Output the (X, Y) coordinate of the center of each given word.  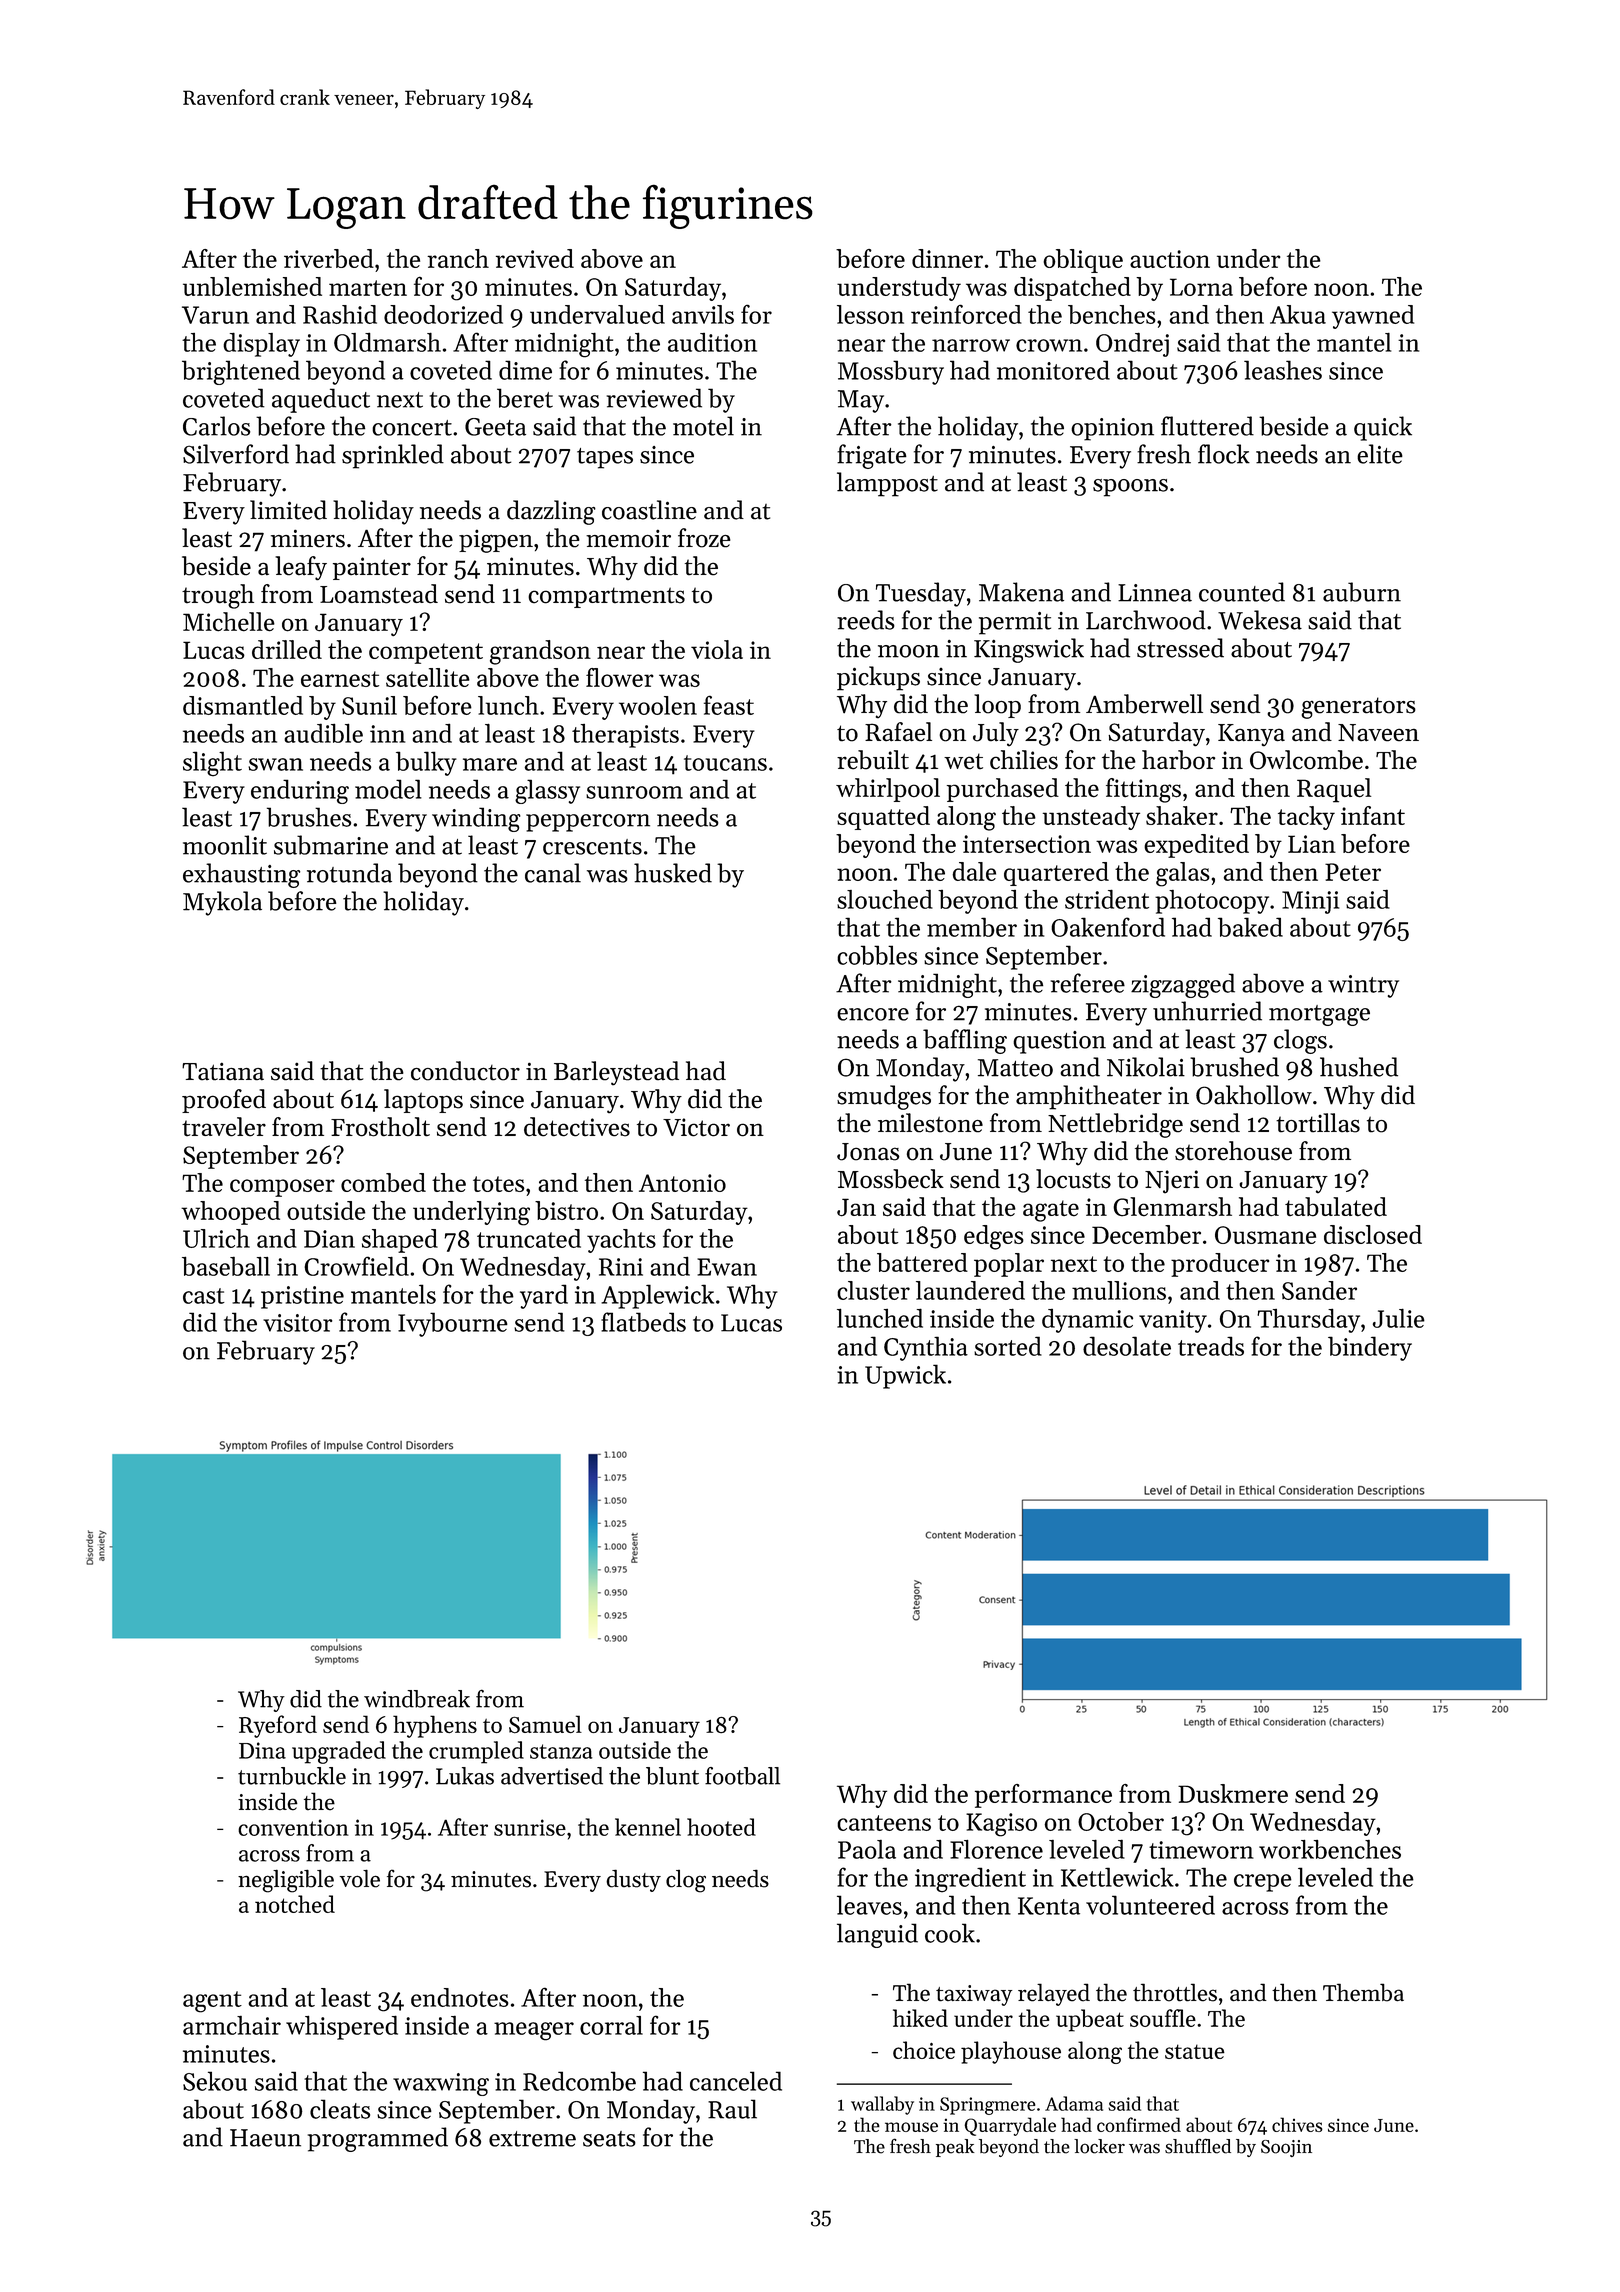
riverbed (329, 258)
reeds (866, 620)
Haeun (265, 2138)
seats (609, 2139)
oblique (1083, 261)
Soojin (1286, 2148)
